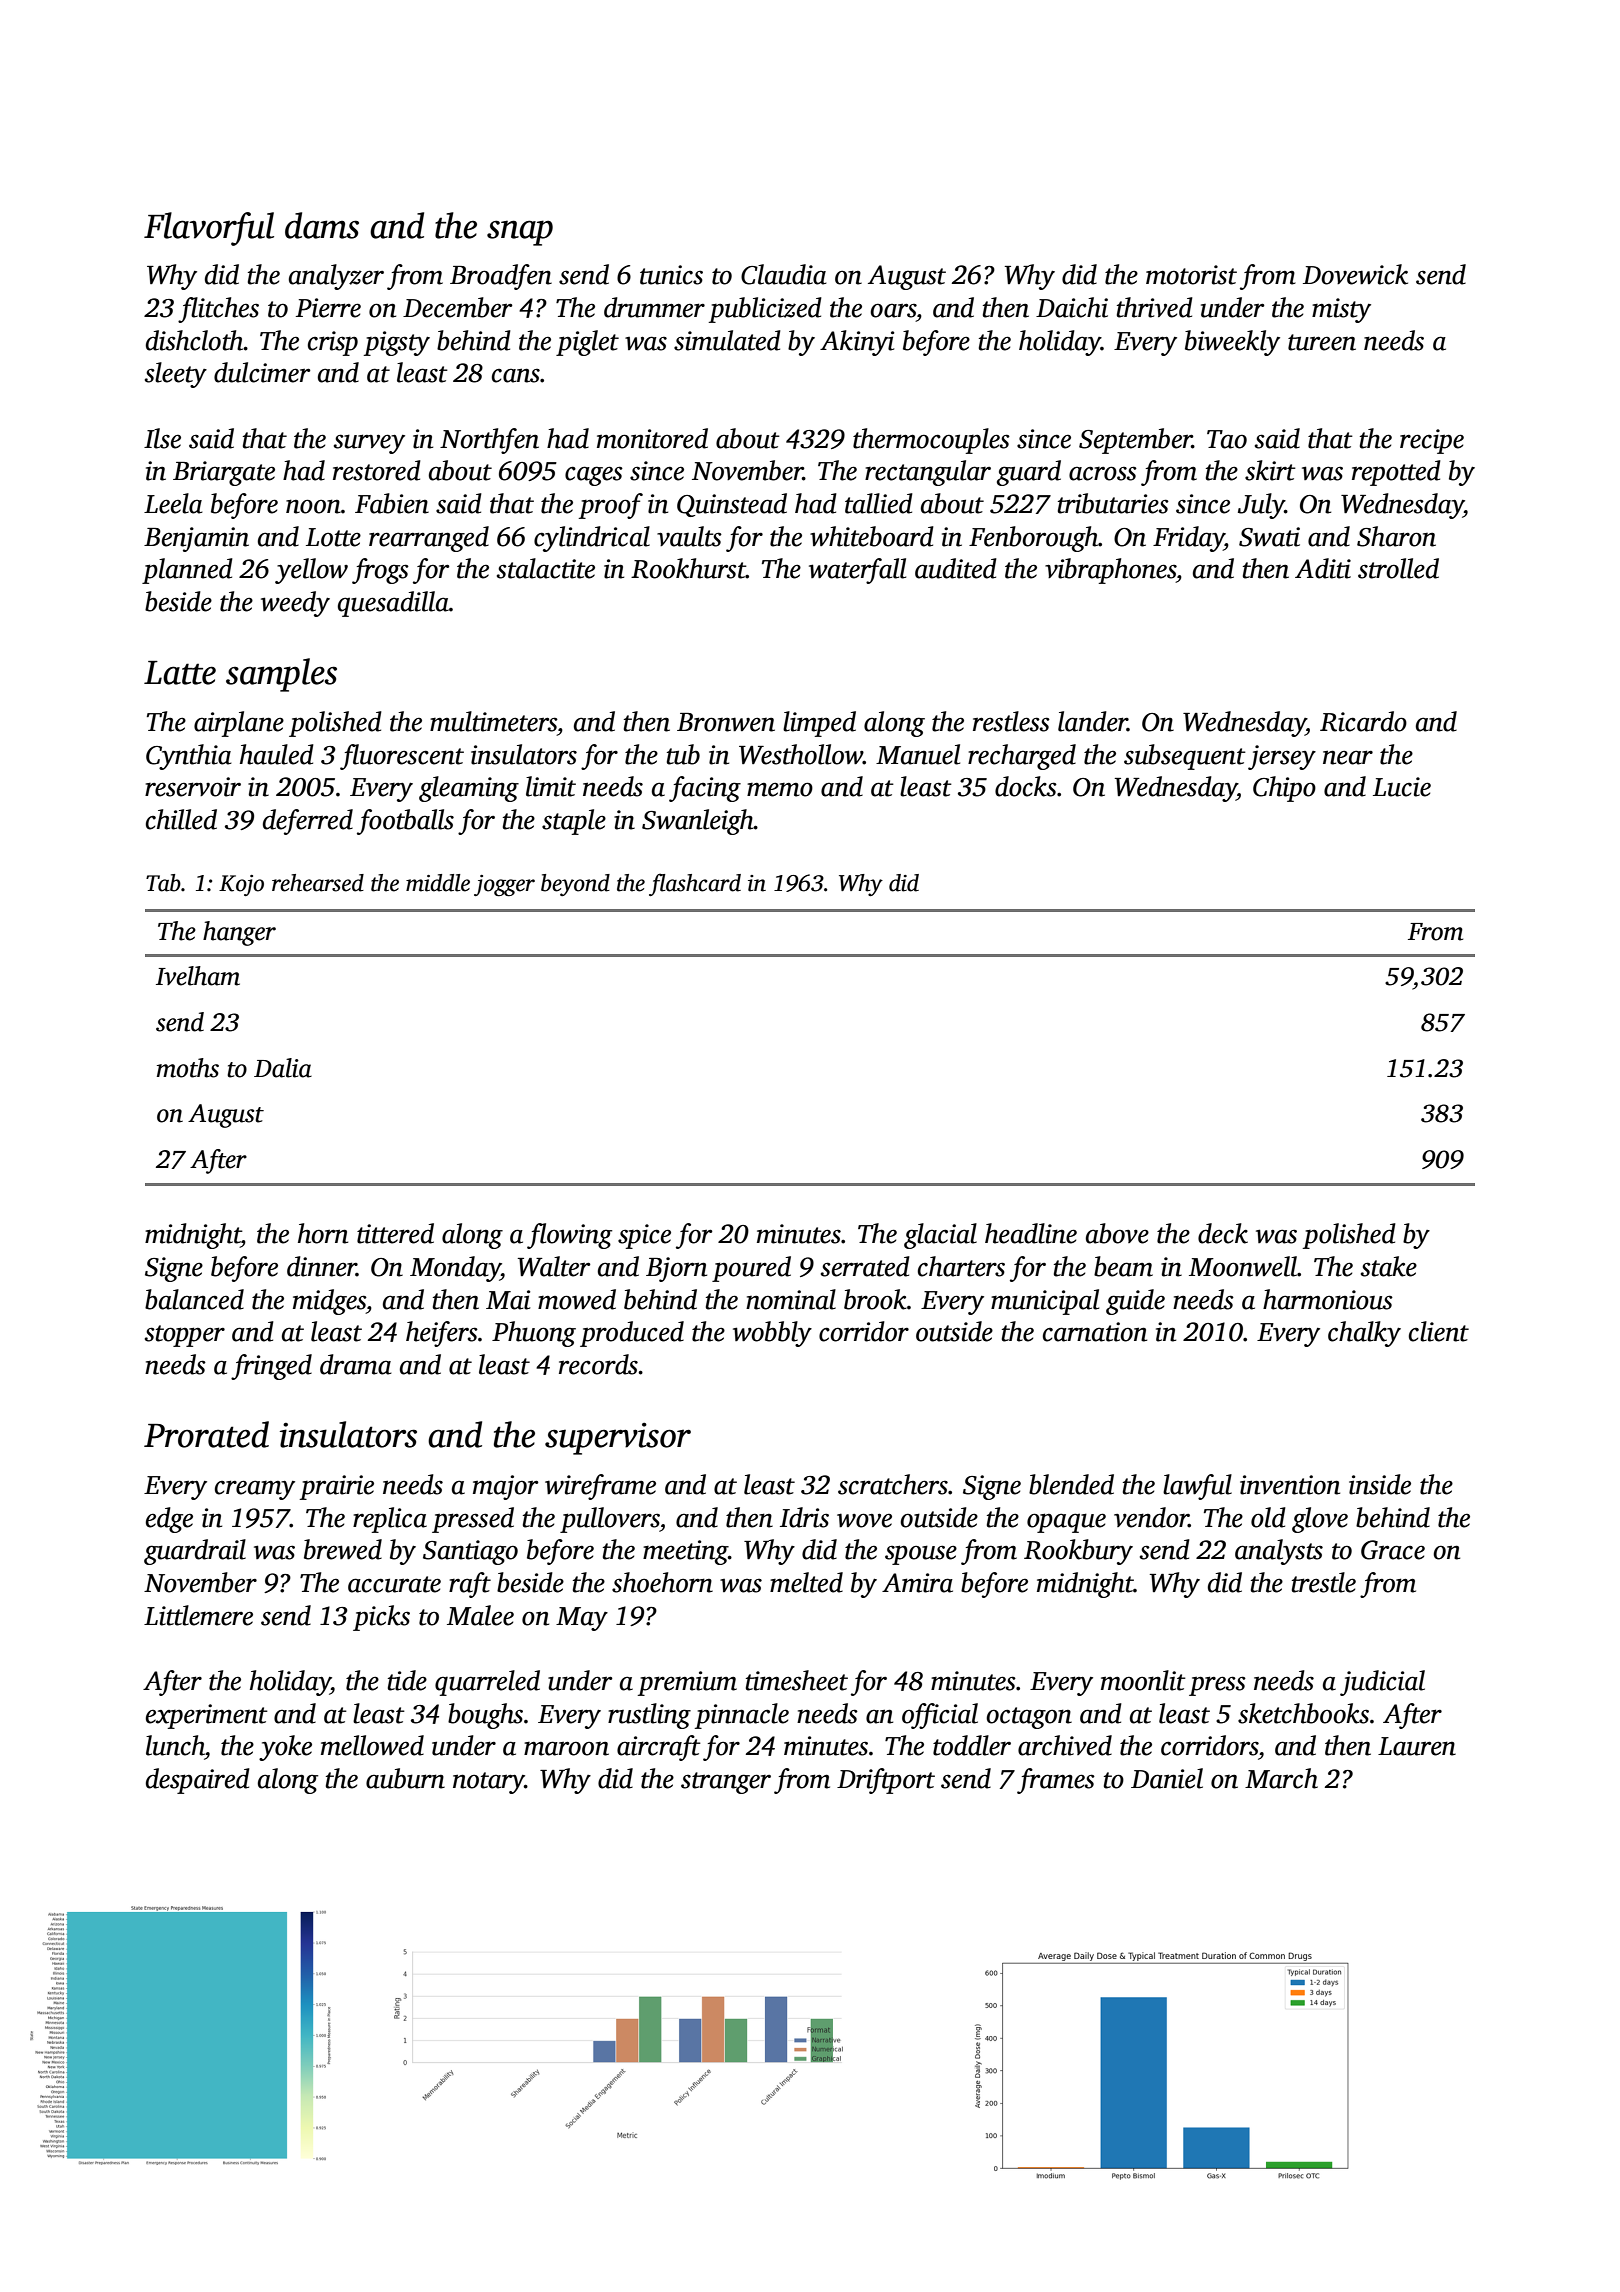 This image has height=2292, width=1620. Describe the element at coordinates (592, 539) in the image. I see `cylindrical` at that location.
